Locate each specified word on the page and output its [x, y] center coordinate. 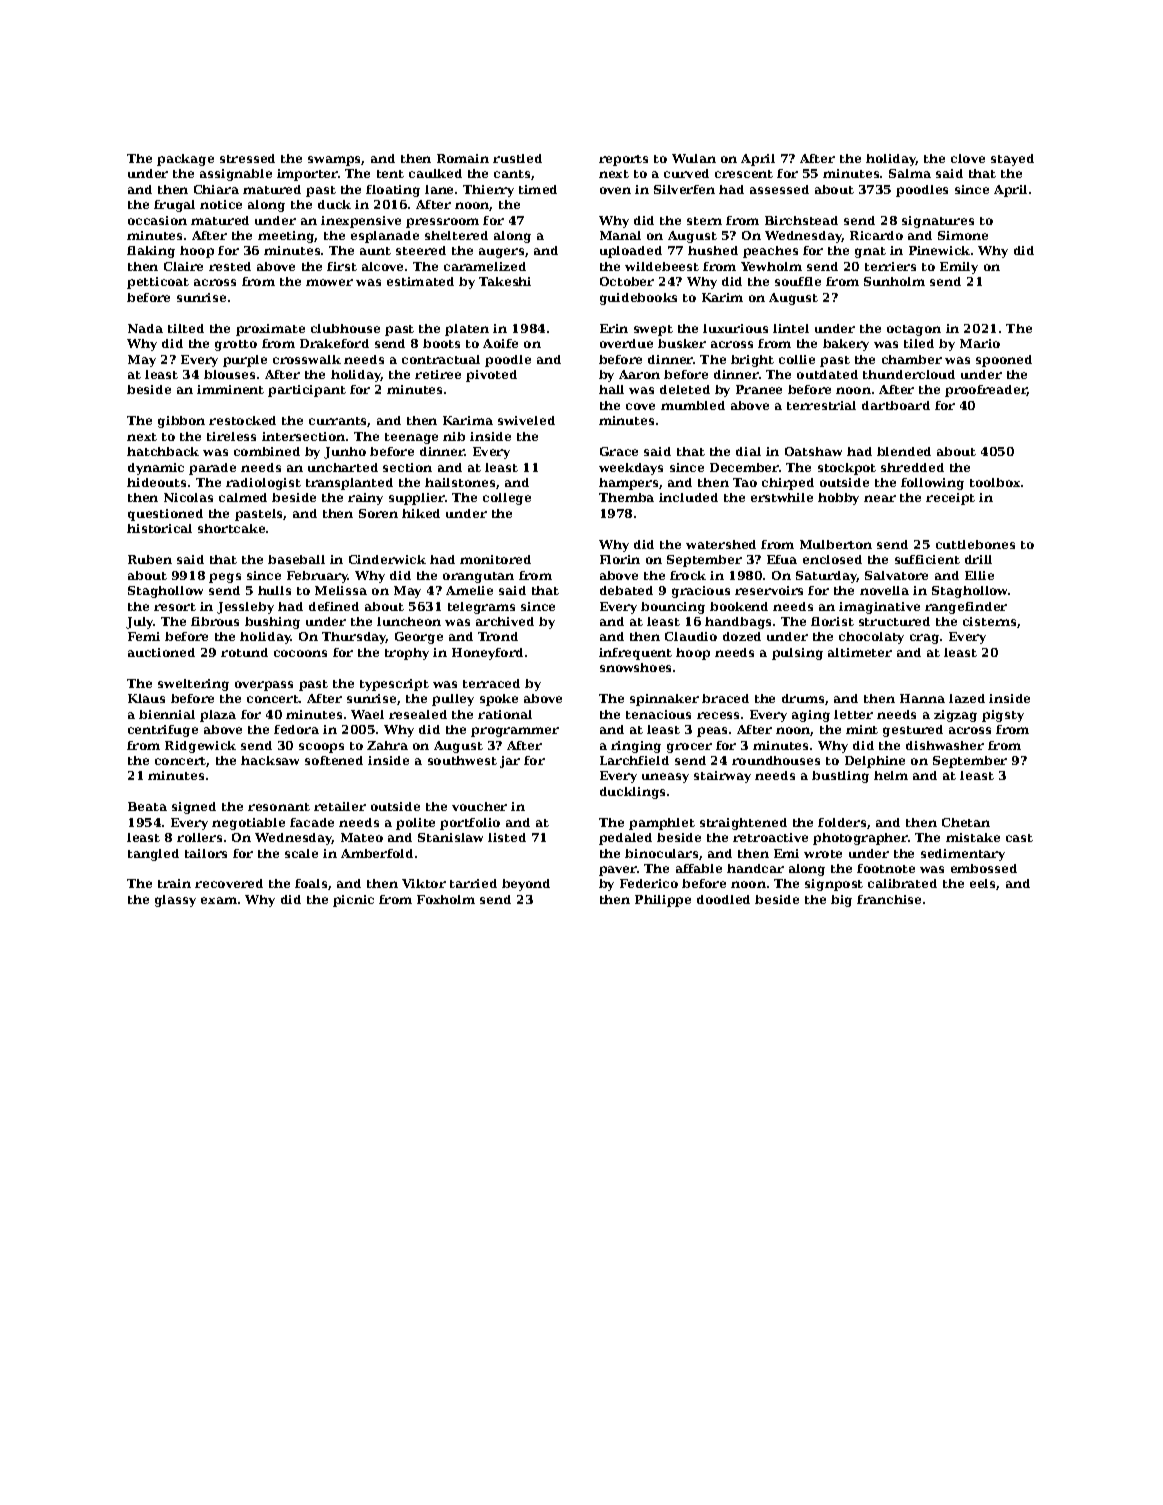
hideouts [156, 482]
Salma [910, 173]
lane [439, 189]
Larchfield [634, 760]
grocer [689, 748]
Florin [620, 559]
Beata [147, 806]
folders [842, 822]
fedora [296, 729]
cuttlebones [975, 544]
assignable [236, 175]
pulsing [797, 654]
